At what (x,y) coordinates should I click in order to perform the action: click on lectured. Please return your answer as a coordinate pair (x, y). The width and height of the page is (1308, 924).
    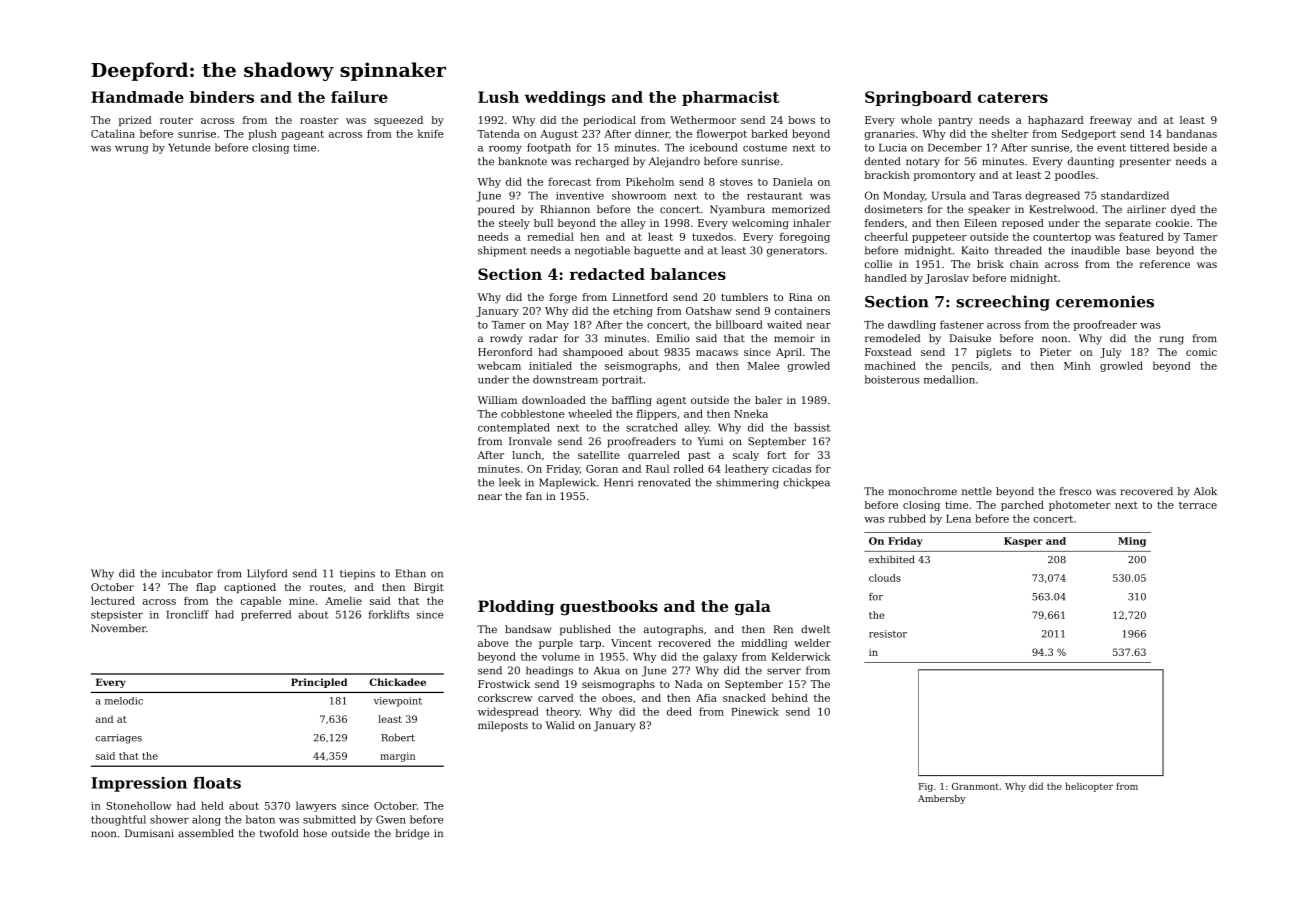
    Looking at the image, I should click on (113, 601).
